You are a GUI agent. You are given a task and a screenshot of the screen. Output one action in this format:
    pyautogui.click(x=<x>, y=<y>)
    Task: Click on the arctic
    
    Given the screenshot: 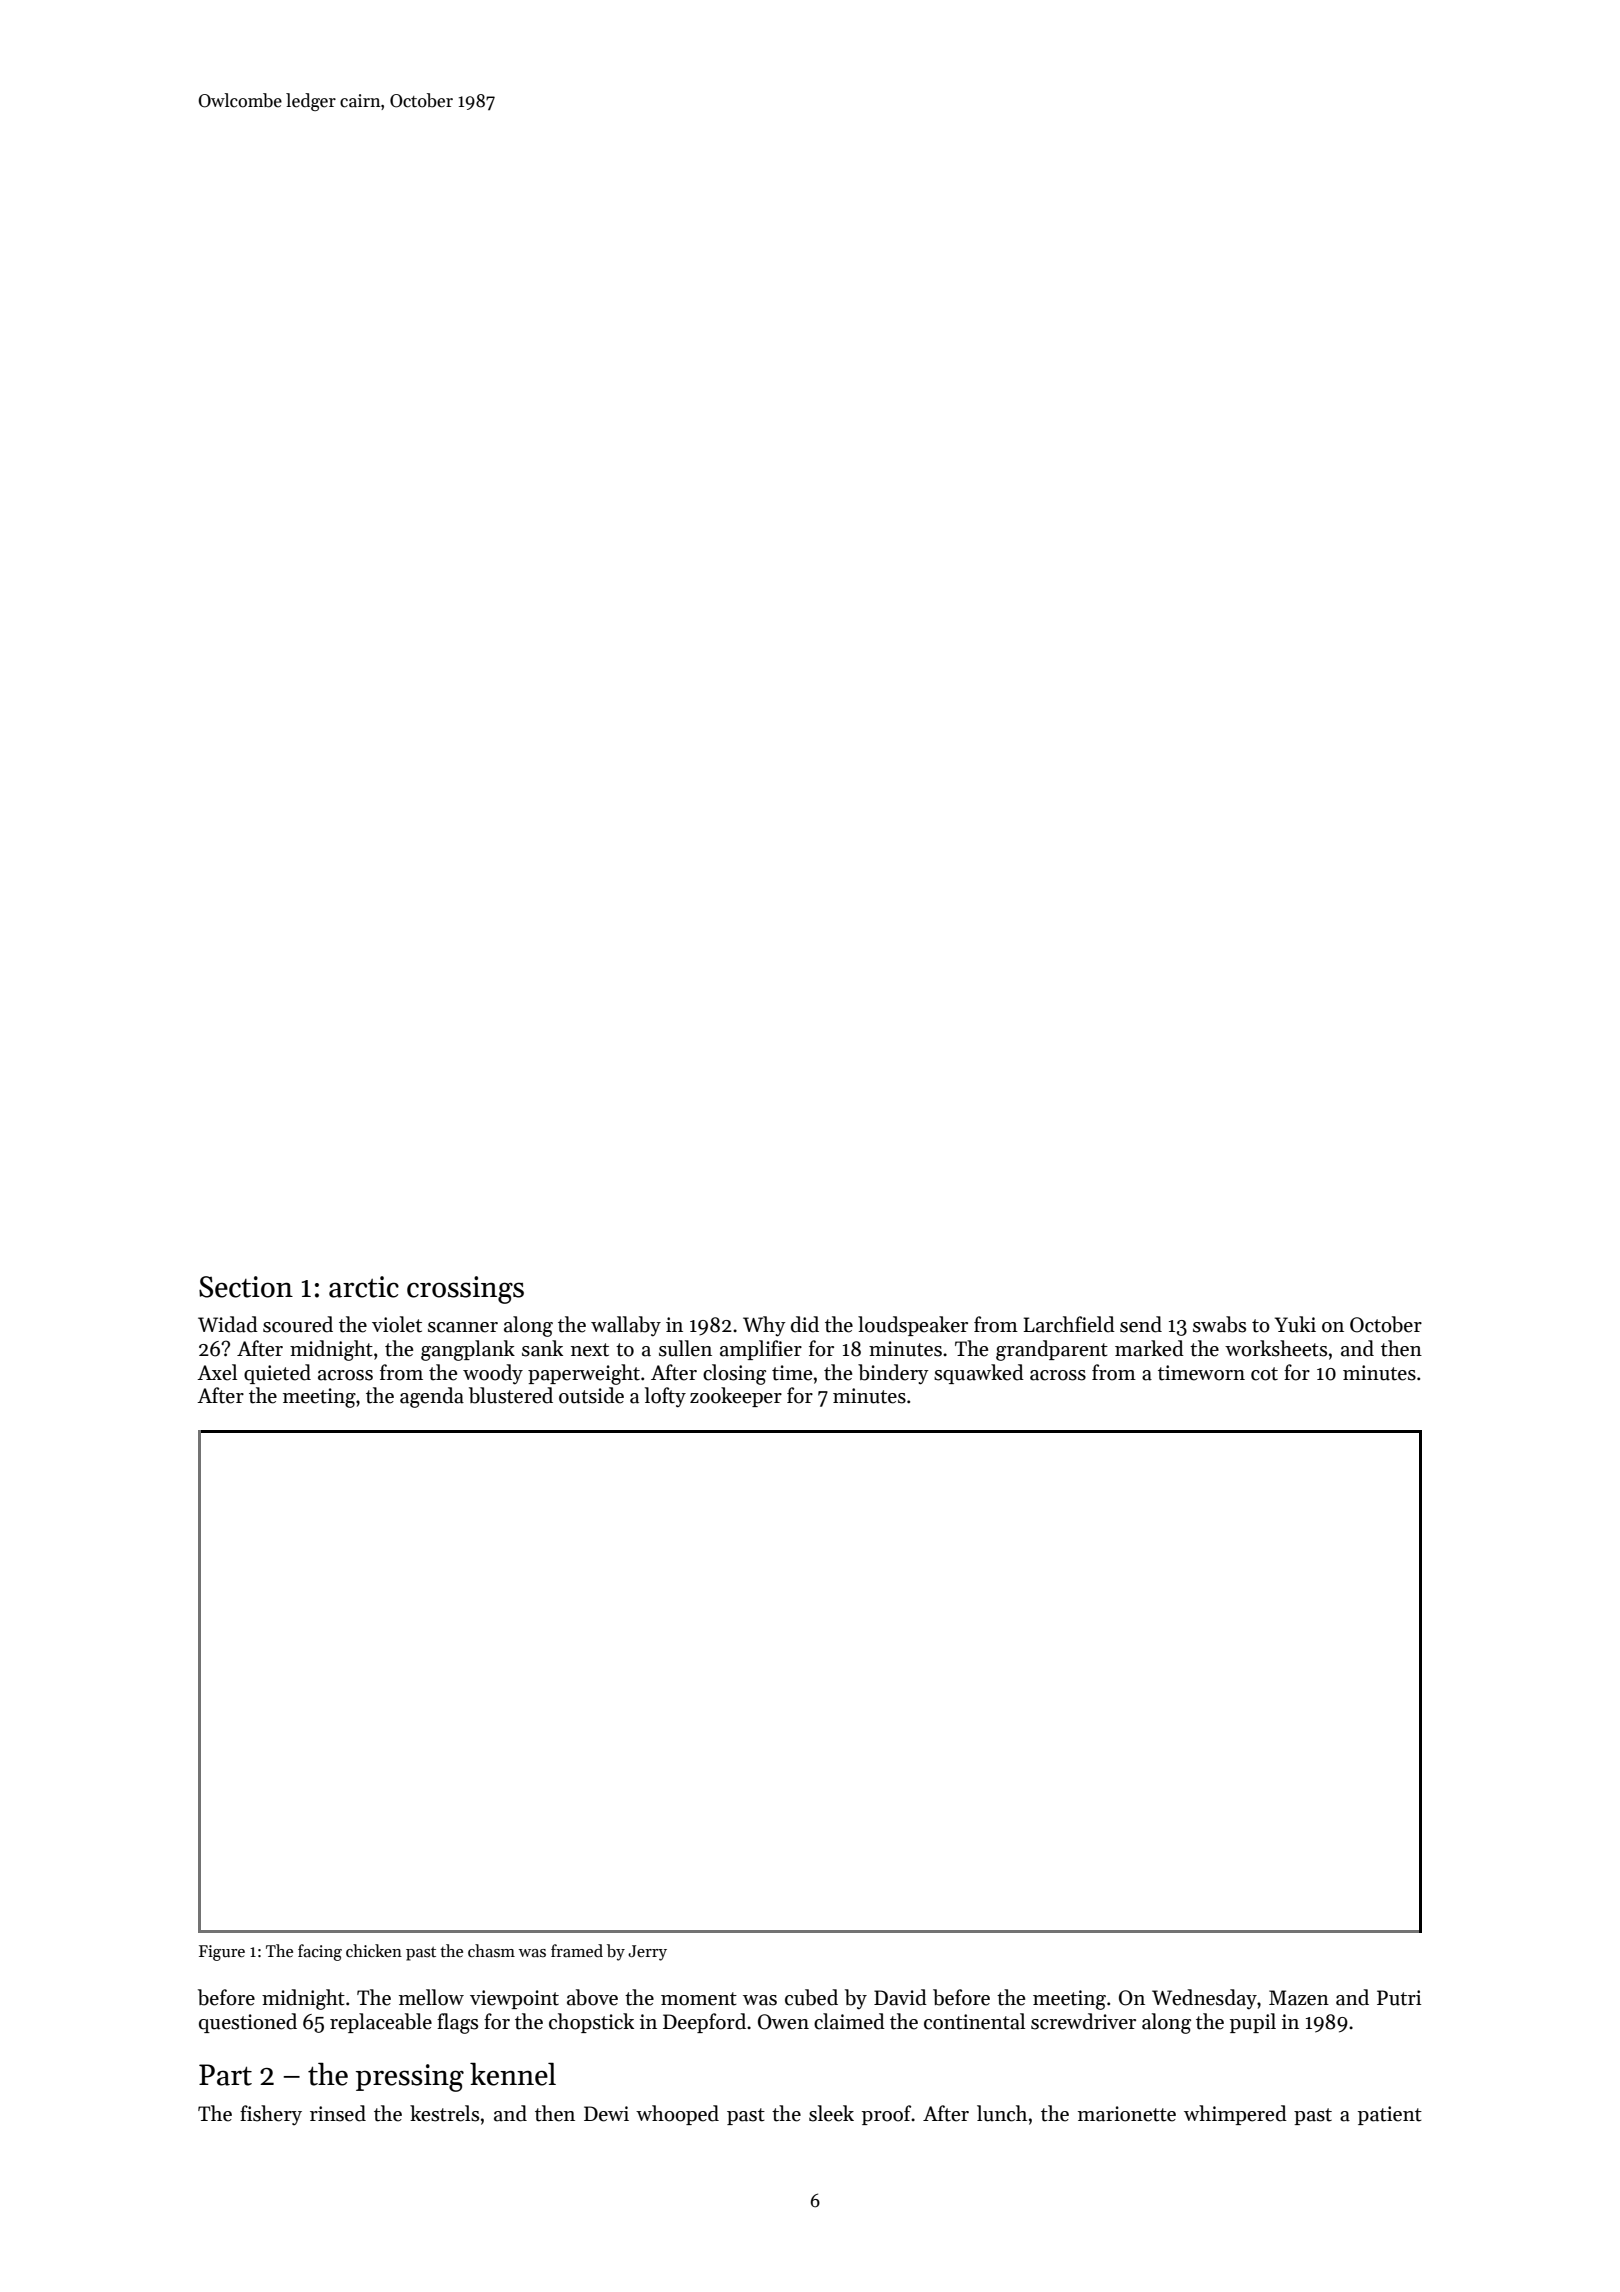 What is the action you would take?
    pyautogui.click(x=364, y=1287)
